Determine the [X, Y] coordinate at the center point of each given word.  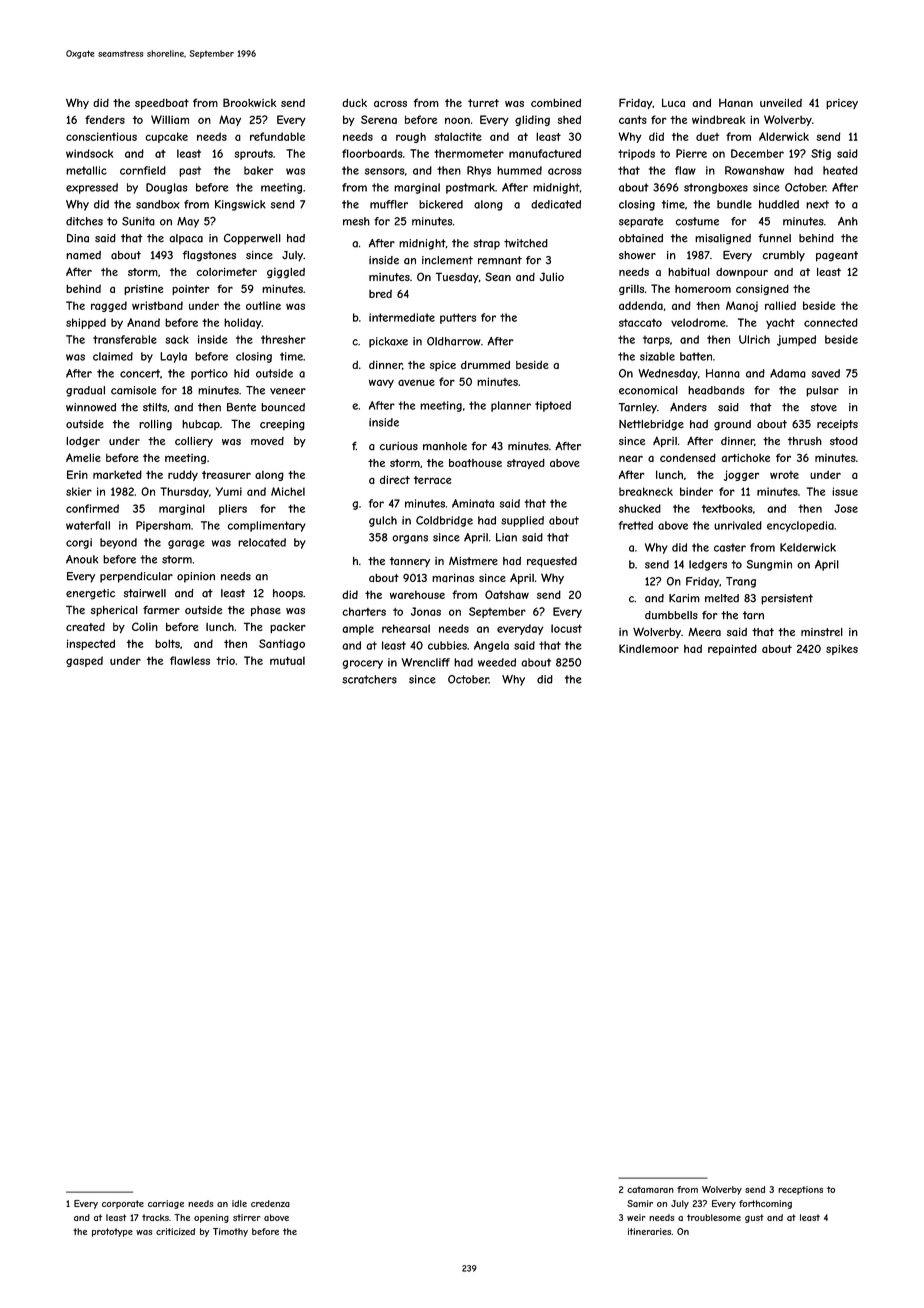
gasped [84, 661]
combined [556, 103]
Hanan [736, 102]
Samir [640, 1203]
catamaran [650, 1189]
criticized [175, 1231]
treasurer [226, 475]
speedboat [162, 104]
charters [364, 611]
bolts [167, 643]
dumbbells [671, 615]
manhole [445, 446]
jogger [741, 475]
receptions [800, 1190]
